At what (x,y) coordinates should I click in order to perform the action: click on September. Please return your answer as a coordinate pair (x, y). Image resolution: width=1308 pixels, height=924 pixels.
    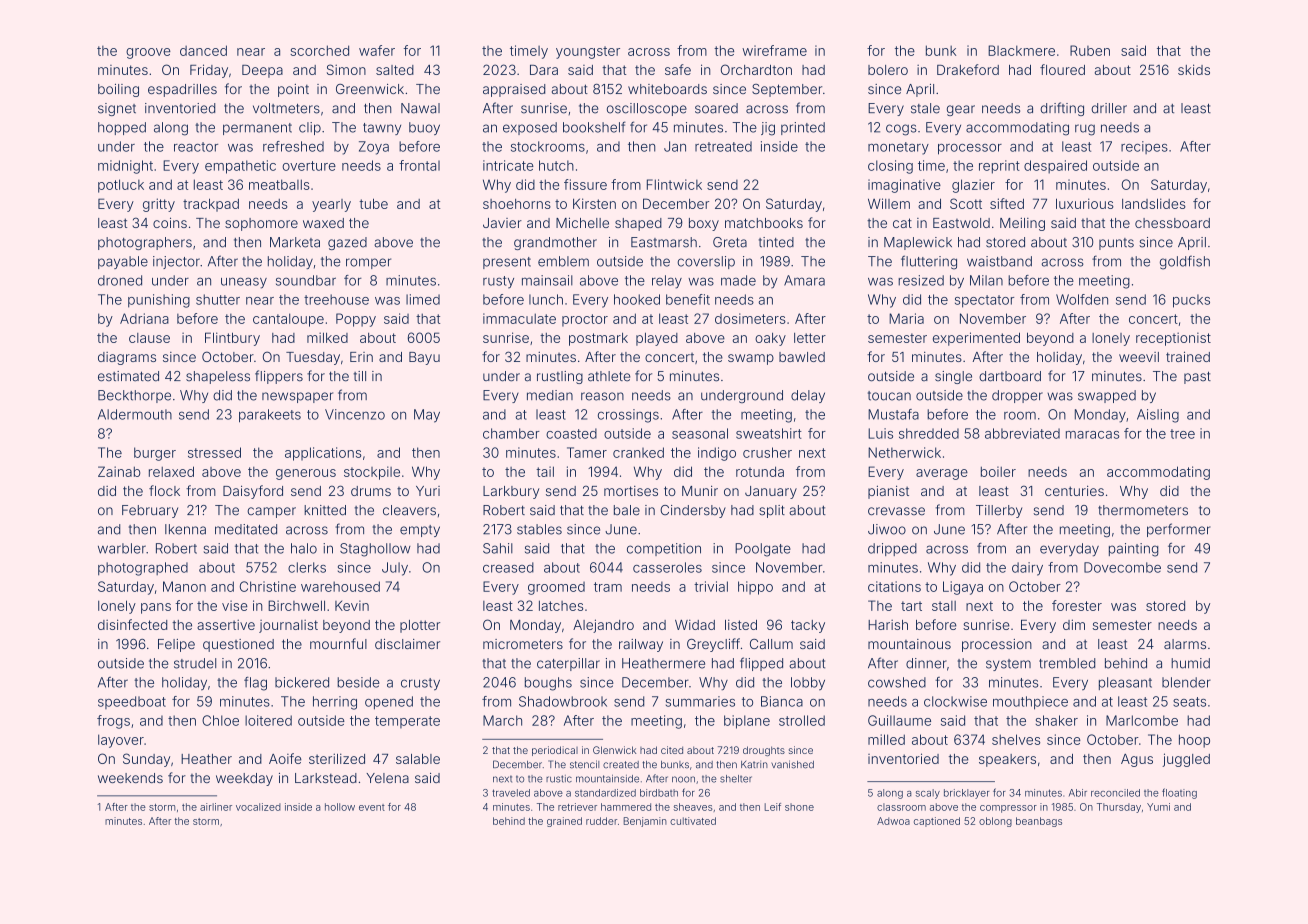
    Looking at the image, I should click on (787, 90).
